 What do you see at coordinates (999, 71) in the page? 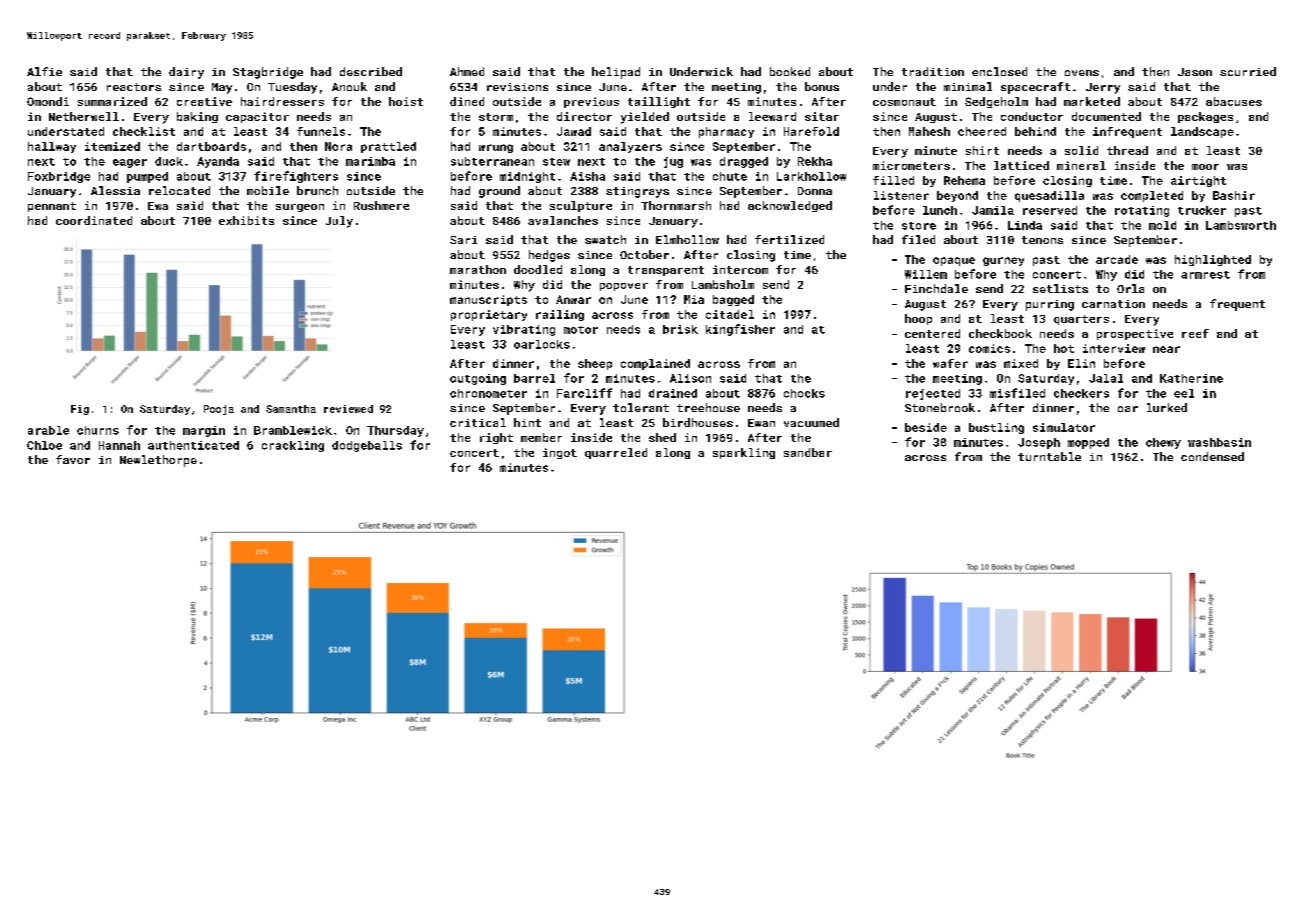
I see `enclosed` at bounding box center [999, 71].
